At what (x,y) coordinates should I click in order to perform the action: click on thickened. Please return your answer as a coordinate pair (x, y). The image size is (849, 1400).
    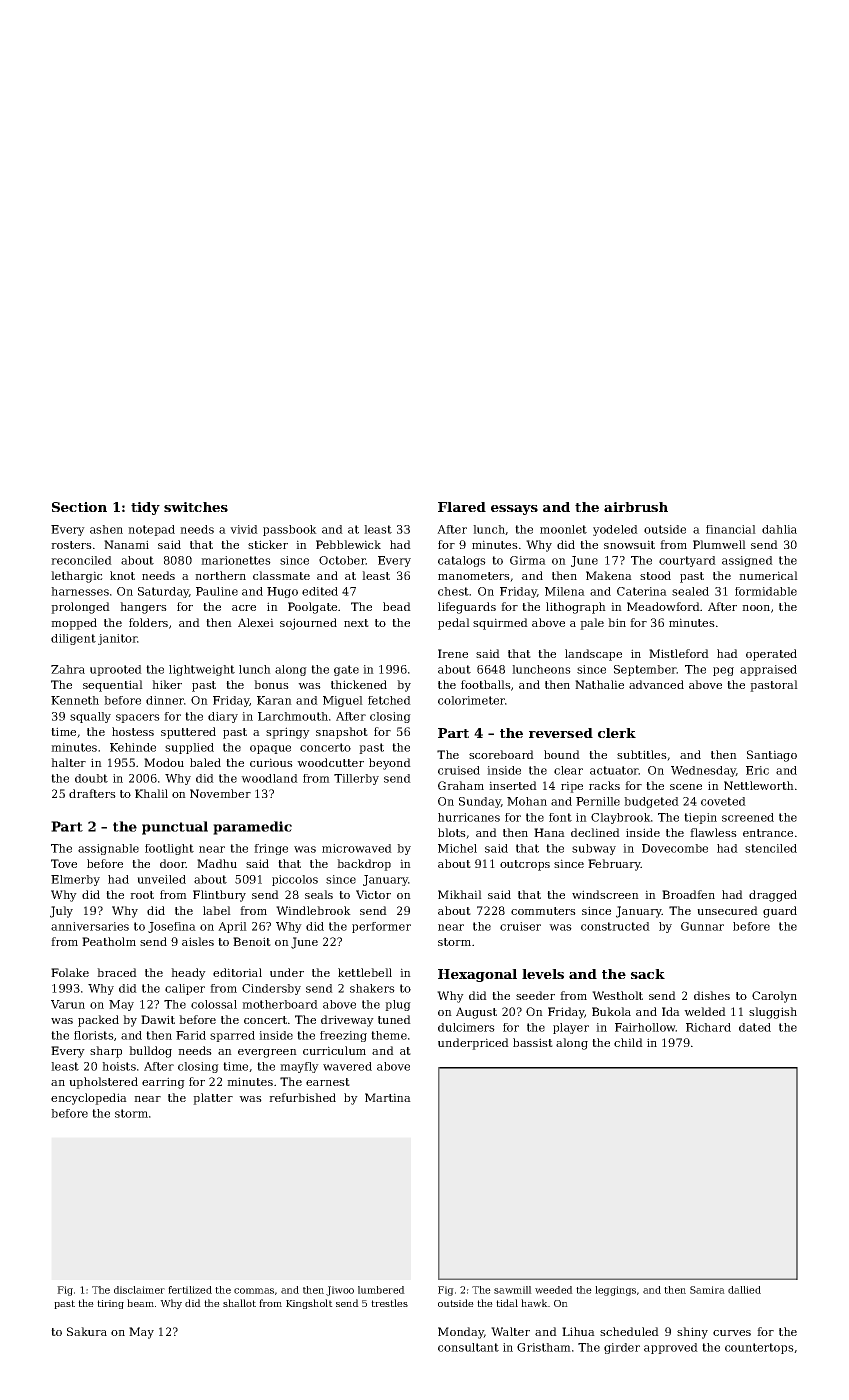
    Looking at the image, I should click on (359, 684).
